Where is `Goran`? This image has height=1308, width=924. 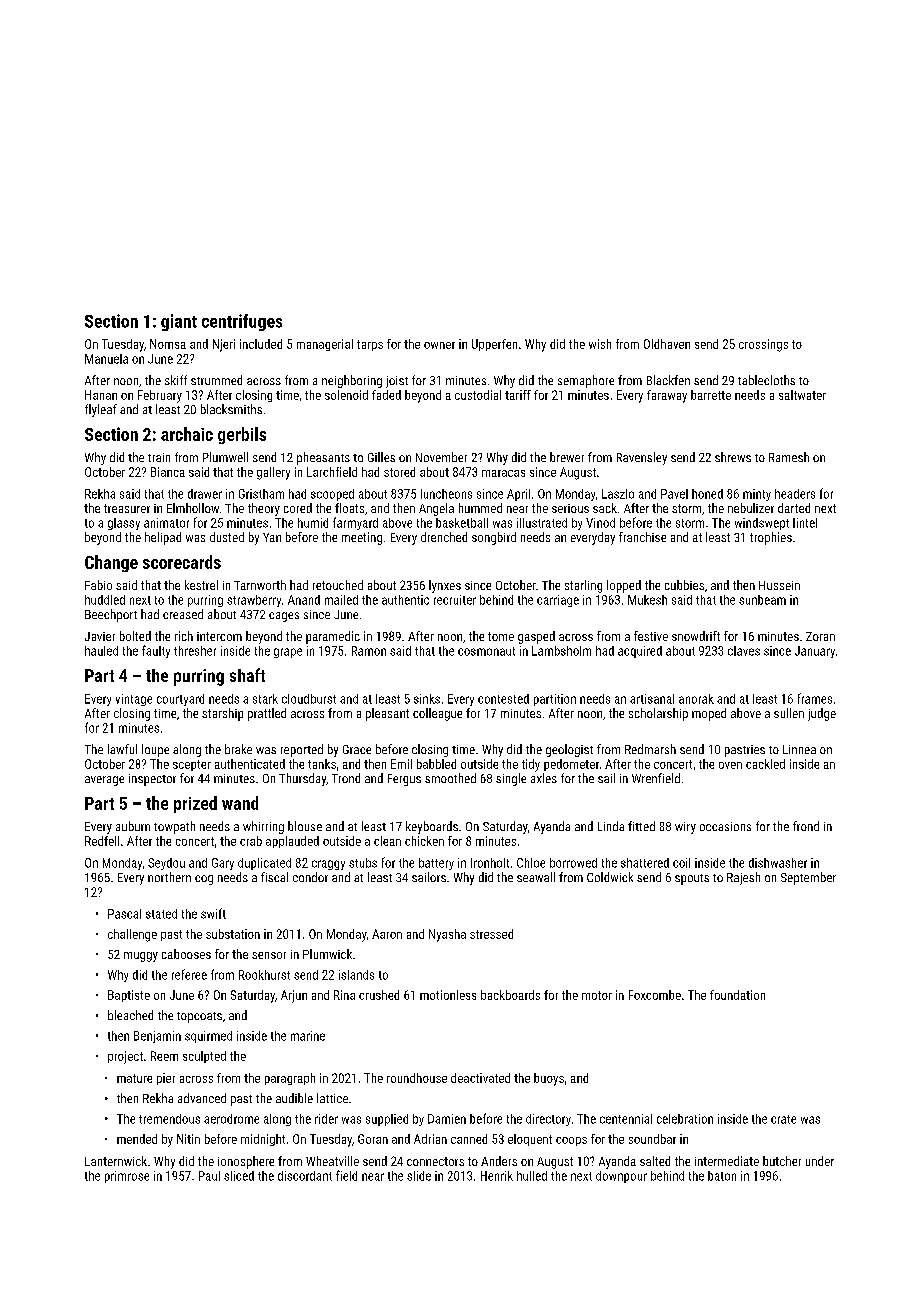 Goran is located at coordinates (373, 1139).
